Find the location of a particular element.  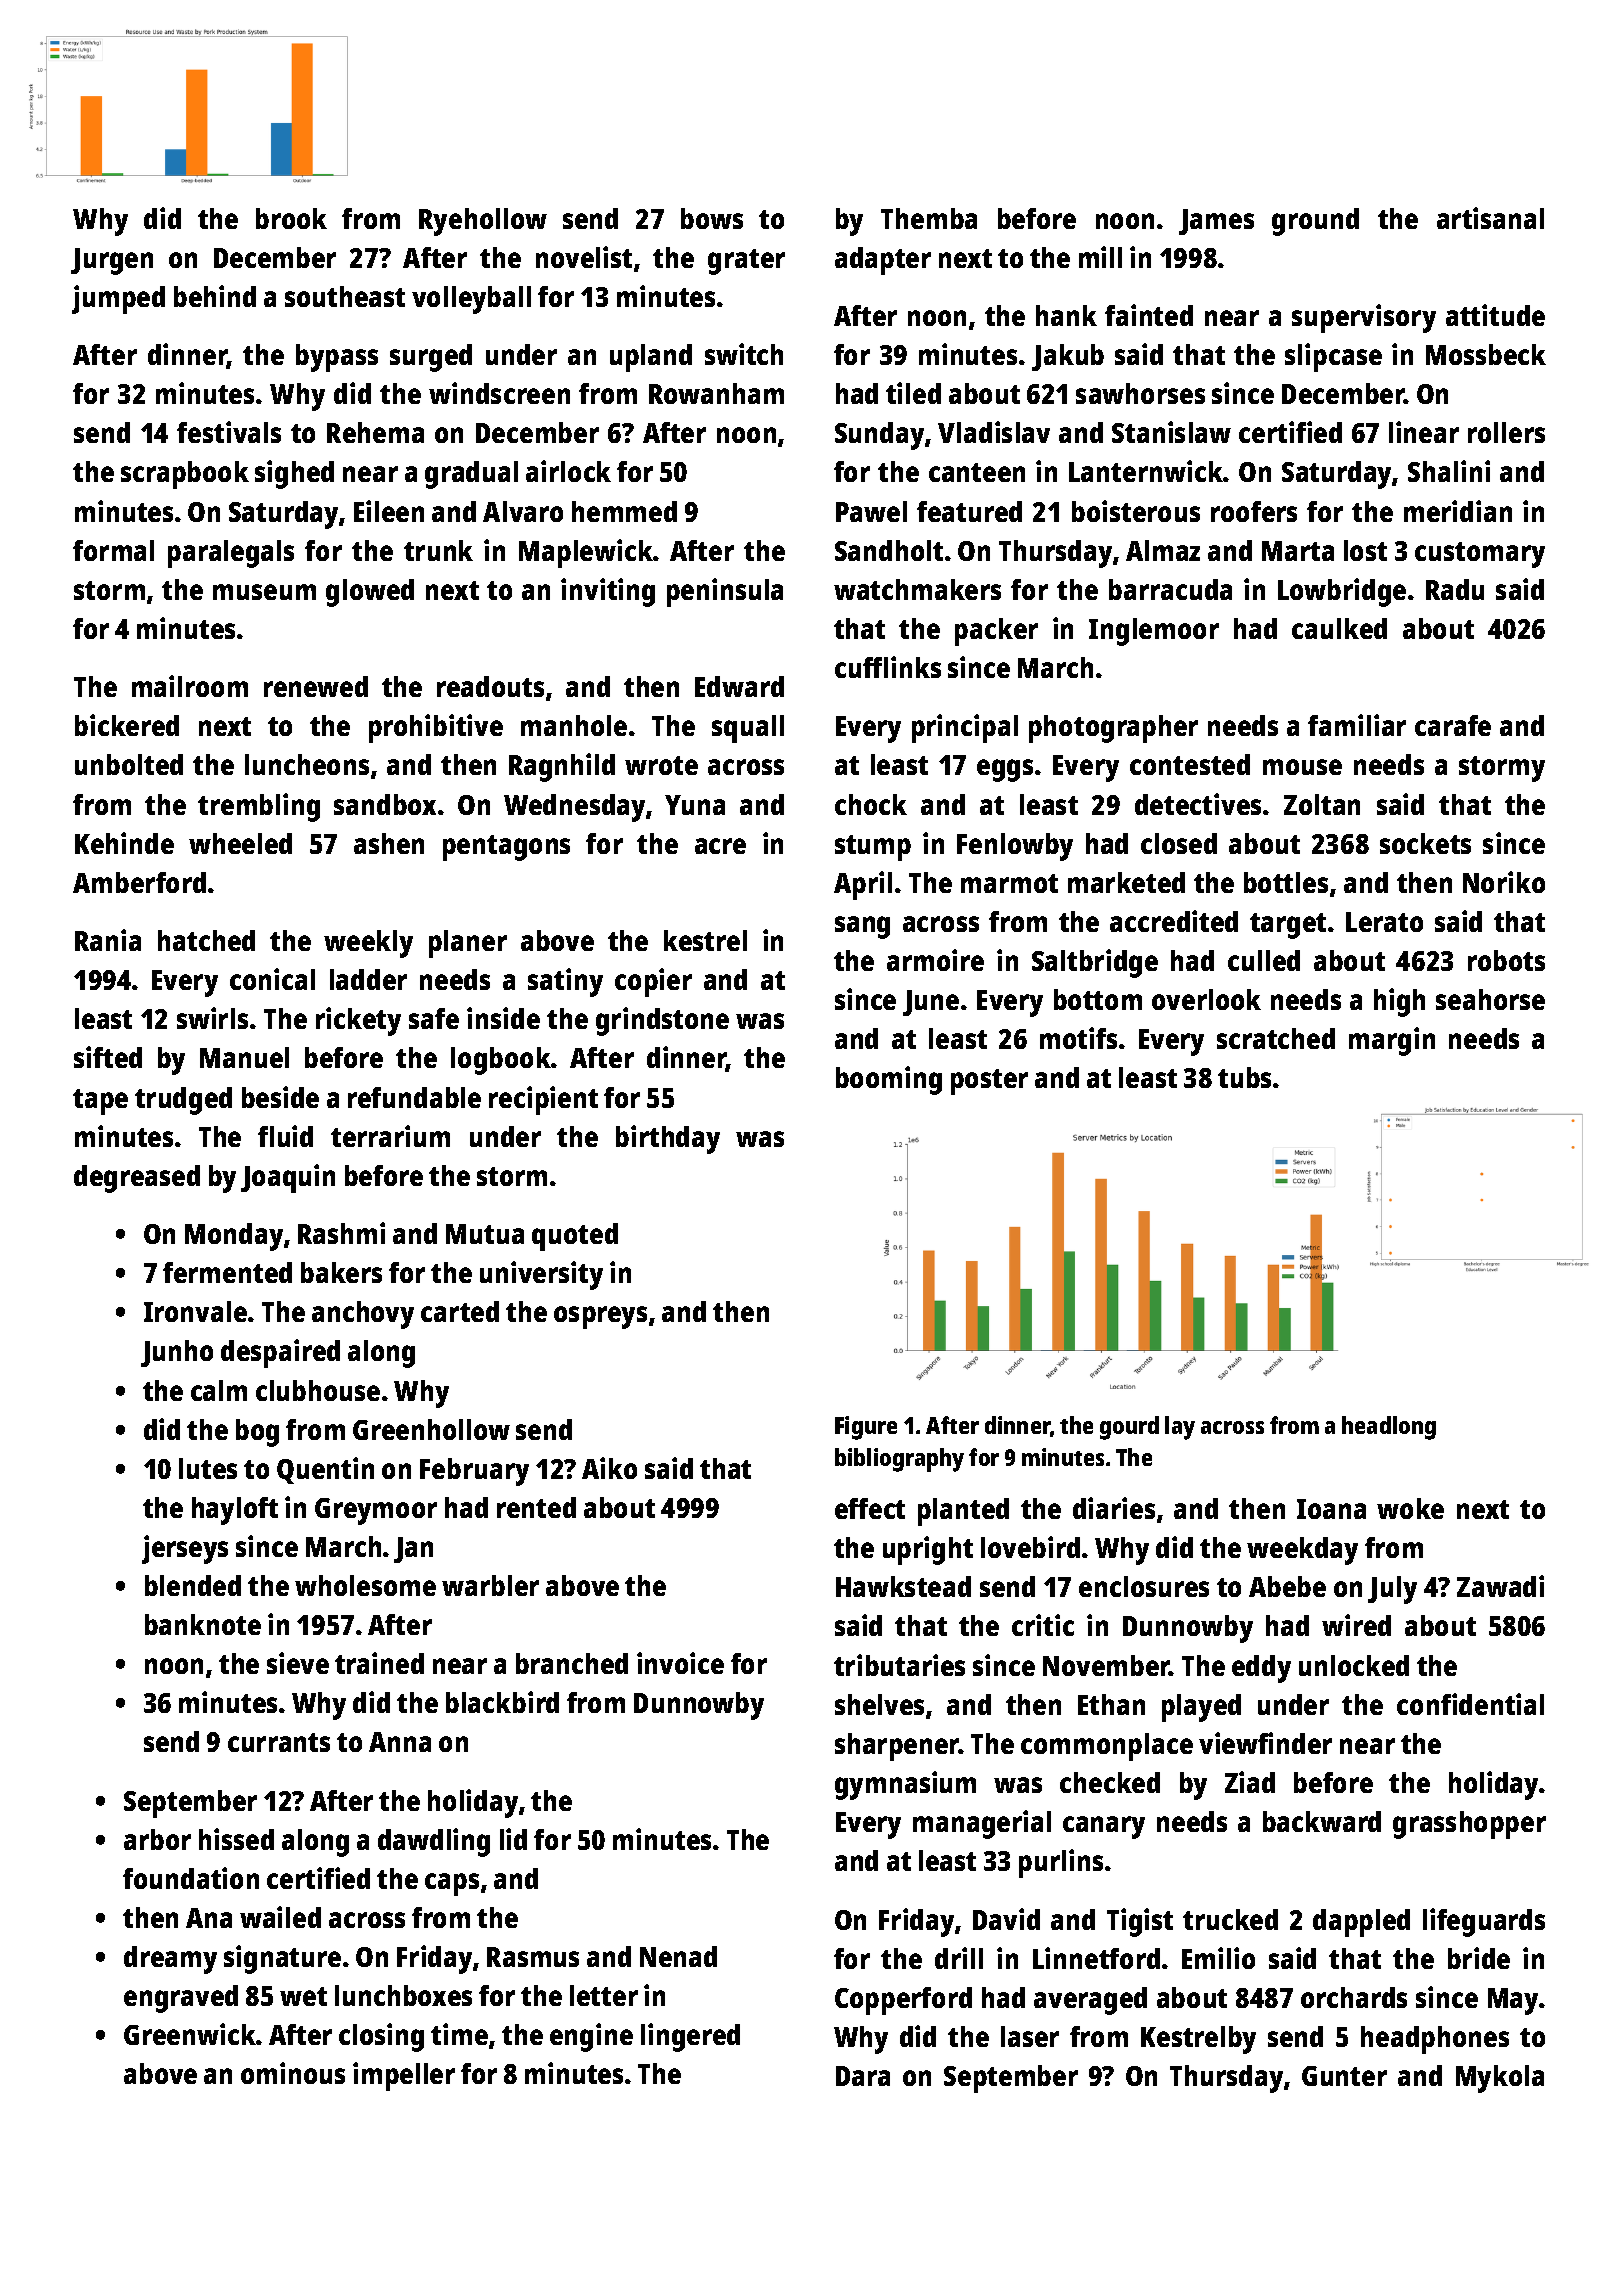

Lowbridge is located at coordinates (1342, 592).
